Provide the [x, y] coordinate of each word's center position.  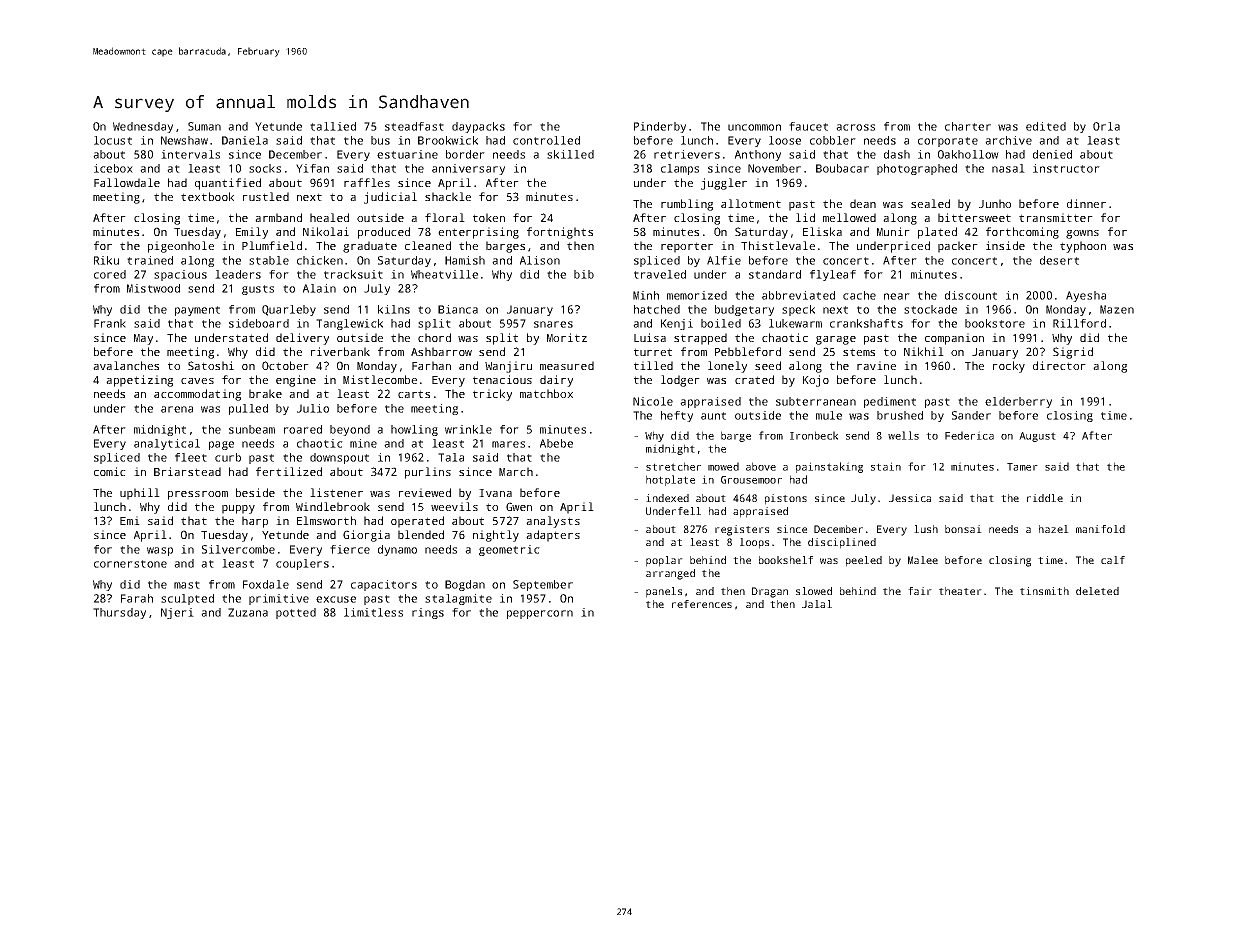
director [1059, 365]
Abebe [556, 443]
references [702, 604]
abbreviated [798, 295]
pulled [248, 409]
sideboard [259, 323]
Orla [1106, 126]
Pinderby [660, 127]
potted [296, 613]
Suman [204, 126]
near [897, 296]
